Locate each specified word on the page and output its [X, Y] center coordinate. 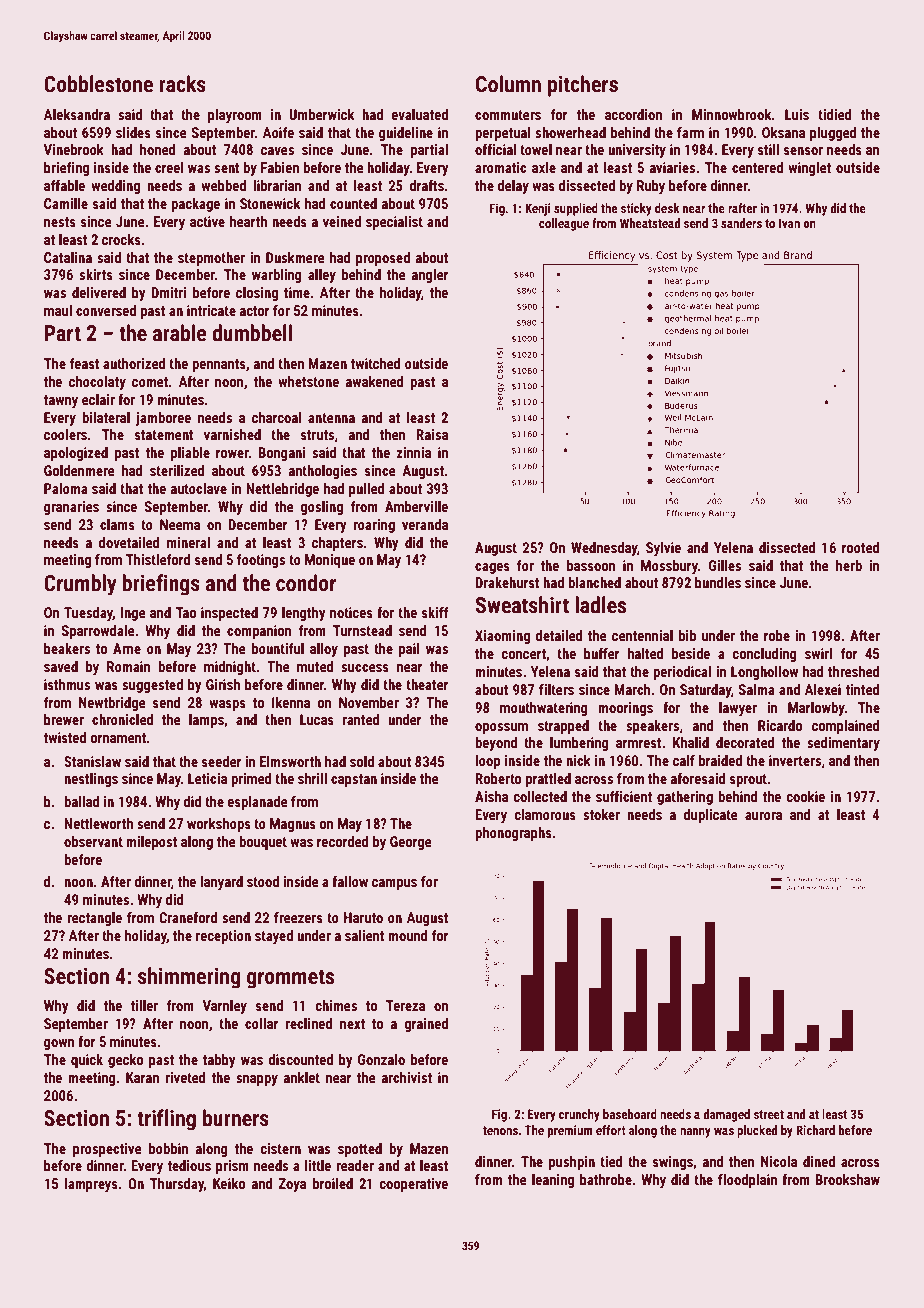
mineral [188, 542]
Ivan [789, 223]
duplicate [710, 816]
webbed [223, 185]
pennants [219, 365]
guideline [406, 134]
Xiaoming [502, 637]
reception [223, 937]
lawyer [738, 709]
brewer [64, 719]
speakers [652, 727]
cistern [280, 1148]
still [768, 149]
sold [362, 761]
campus [394, 884]
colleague [564, 224]
